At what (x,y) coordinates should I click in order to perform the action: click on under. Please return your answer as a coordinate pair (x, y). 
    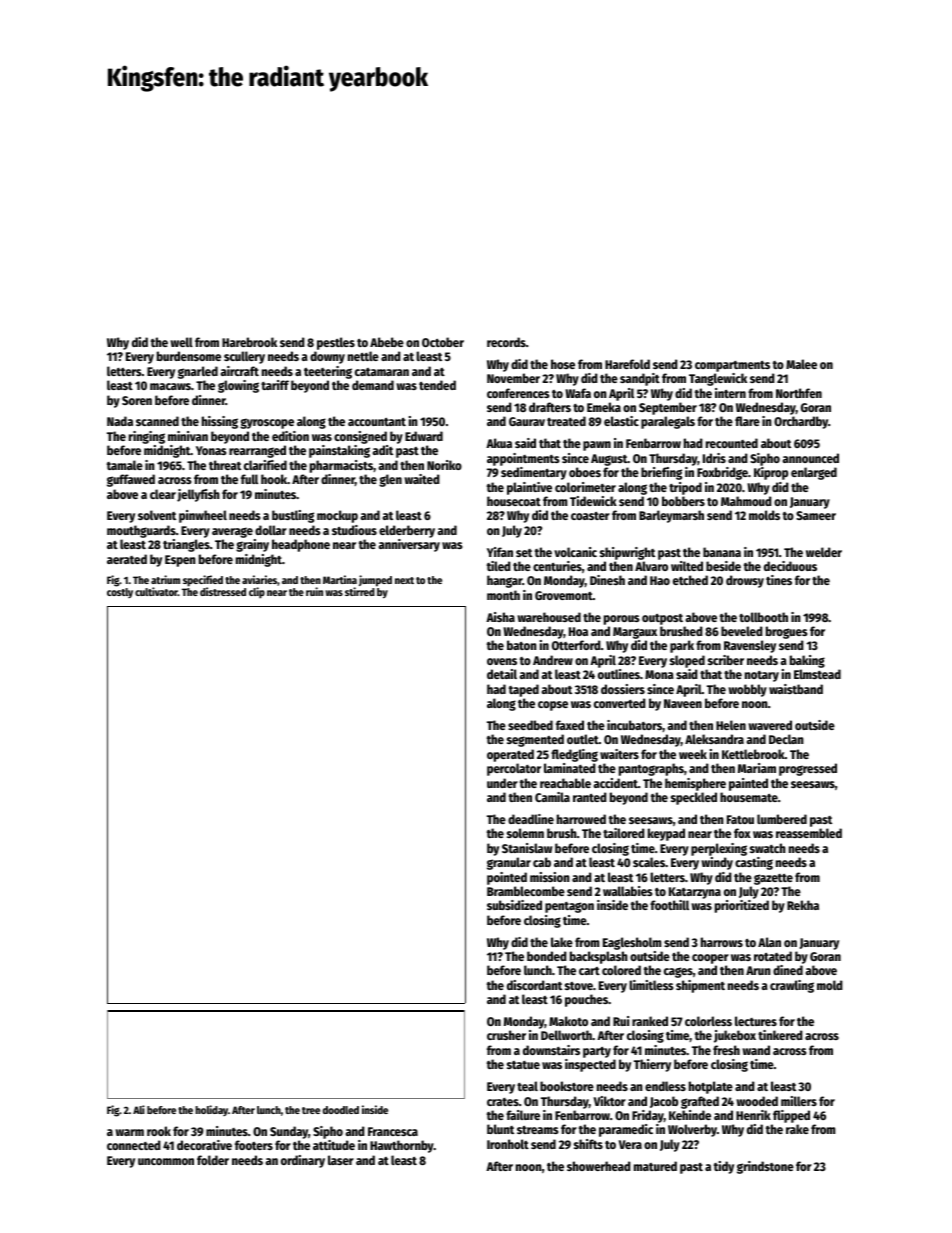
    Looking at the image, I should click on (502, 783).
